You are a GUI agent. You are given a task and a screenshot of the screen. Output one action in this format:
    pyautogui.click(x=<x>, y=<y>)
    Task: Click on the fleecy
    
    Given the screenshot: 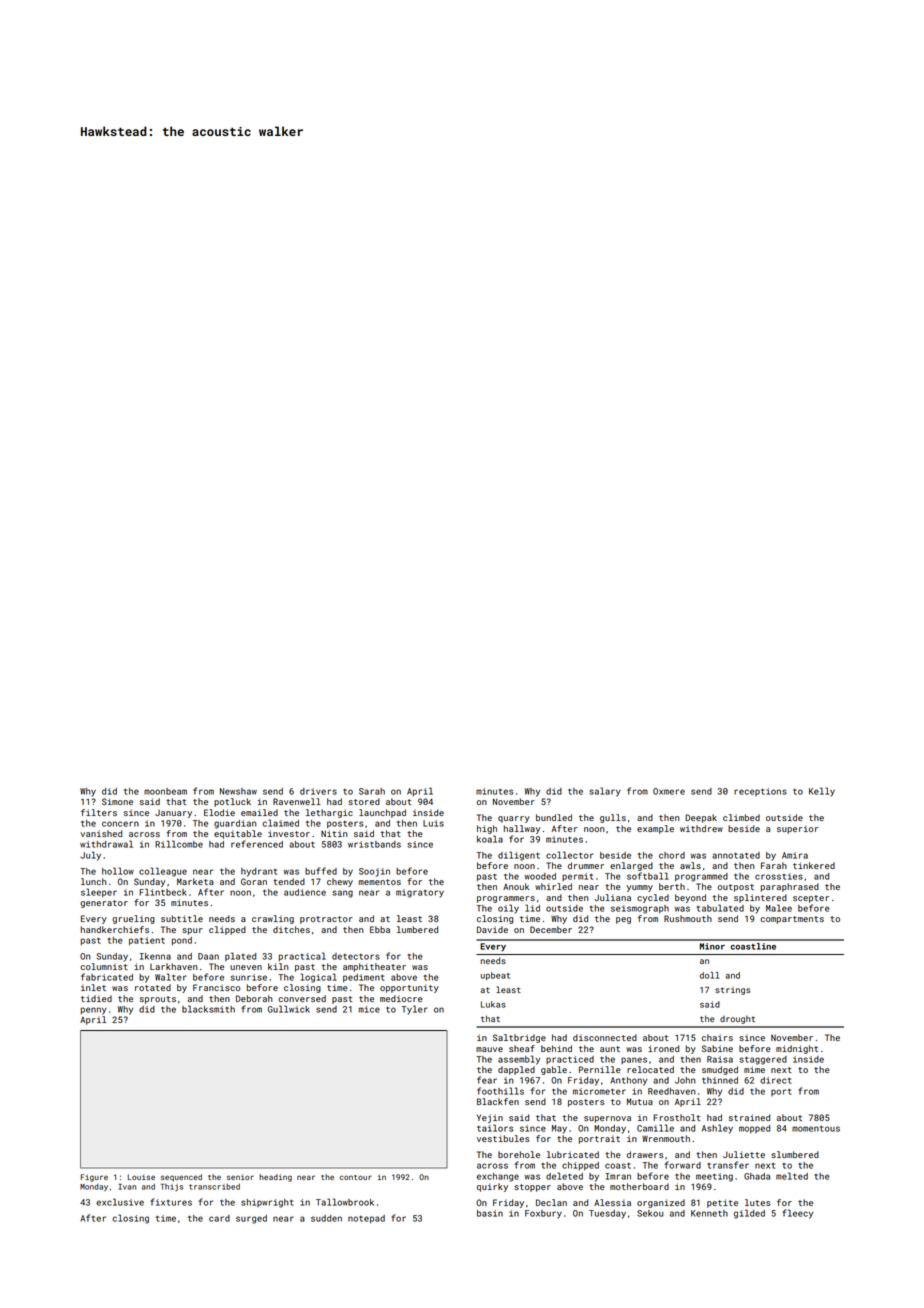 What is the action you would take?
    pyautogui.click(x=797, y=1214)
